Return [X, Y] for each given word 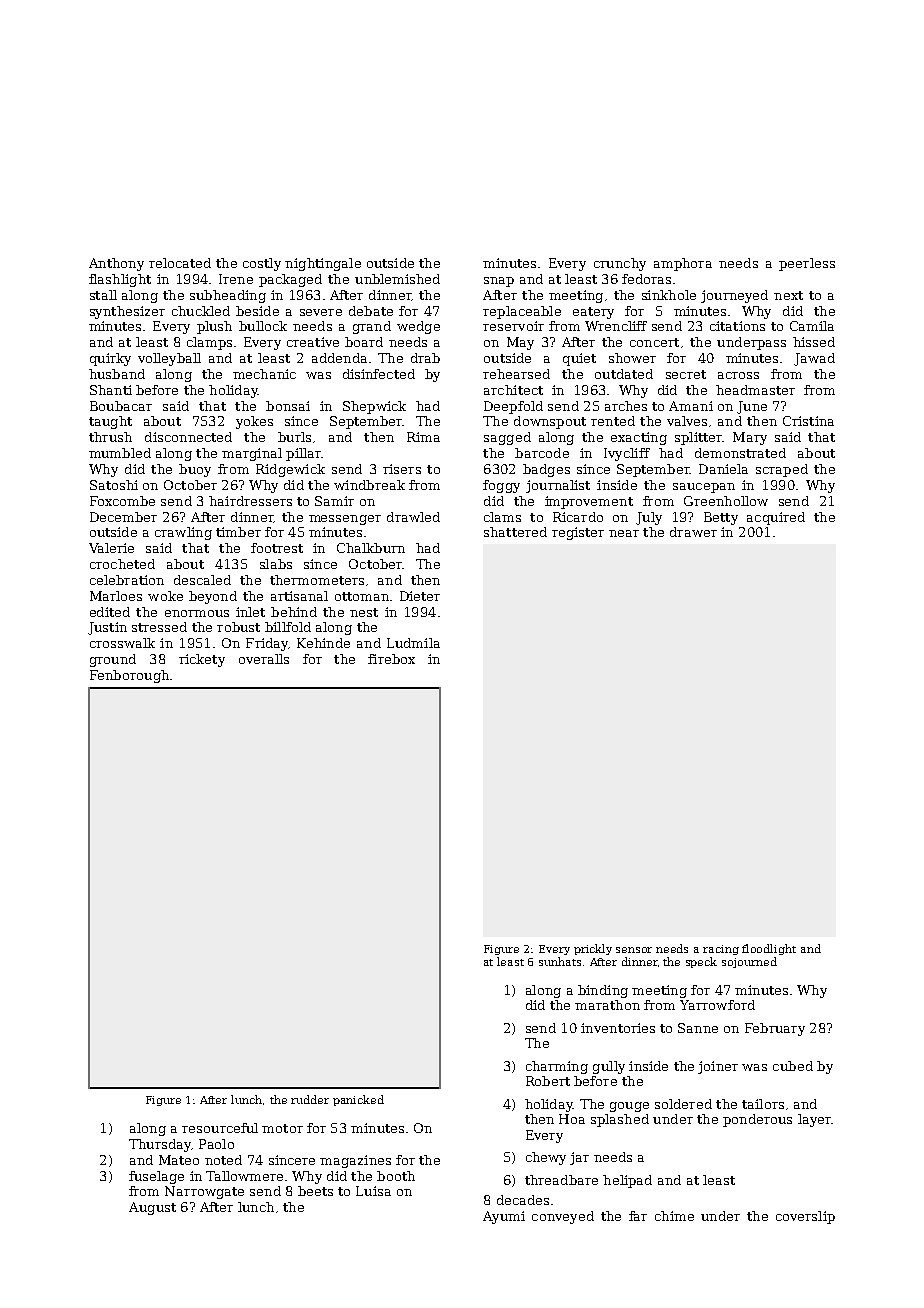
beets [315, 1191]
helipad [627, 1181]
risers [402, 469]
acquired [776, 518]
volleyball [169, 359]
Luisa [373, 1191]
